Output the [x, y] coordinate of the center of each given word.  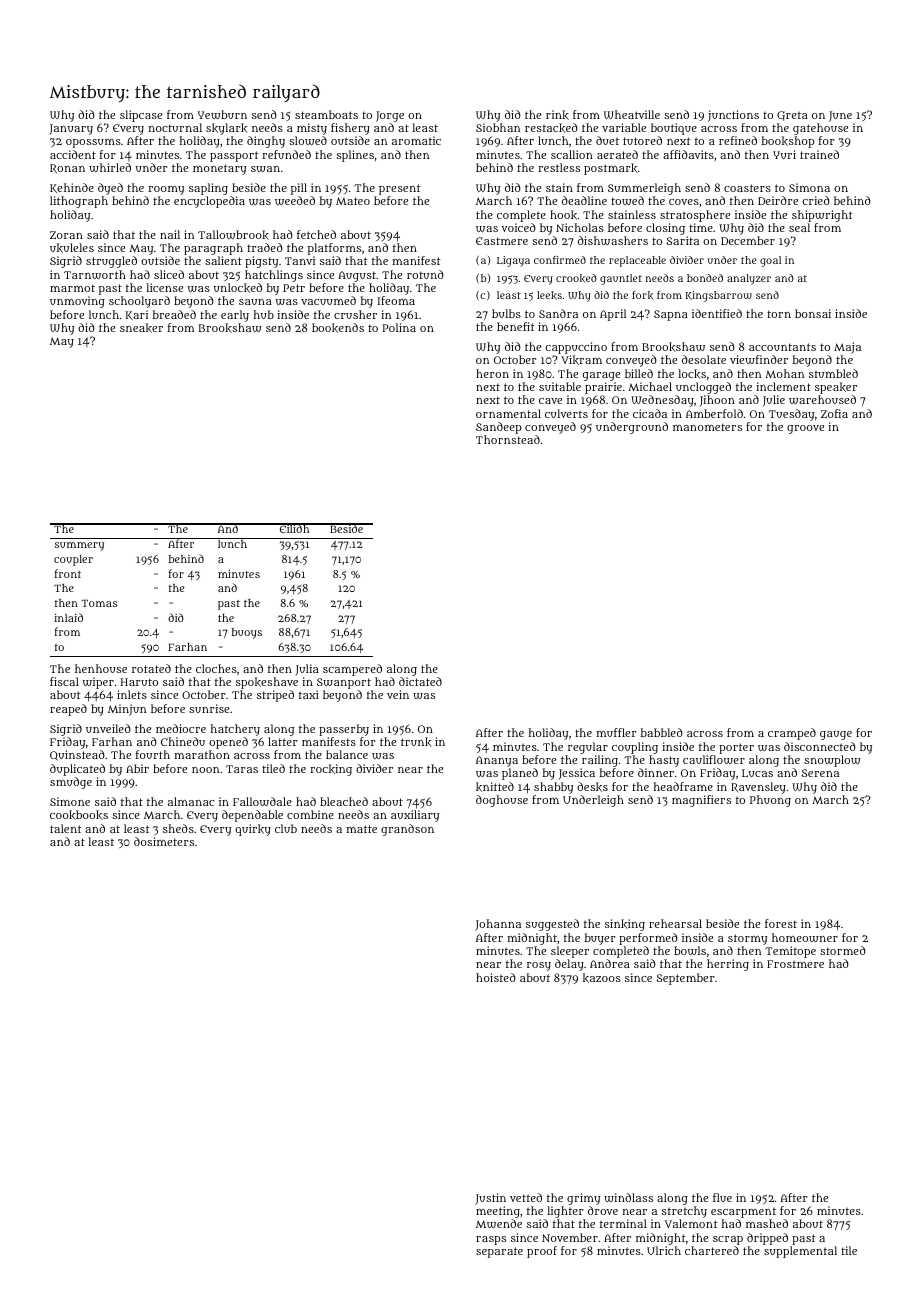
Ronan [67, 168]
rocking [331, 770]
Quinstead [77, 755]
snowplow [832, 761]
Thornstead [508, 439]
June [840, 116]
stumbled [833, 373]
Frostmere [795, 964]
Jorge [390, 116]
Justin [490, 1199]
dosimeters [164, 841]
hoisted [496, 977]
